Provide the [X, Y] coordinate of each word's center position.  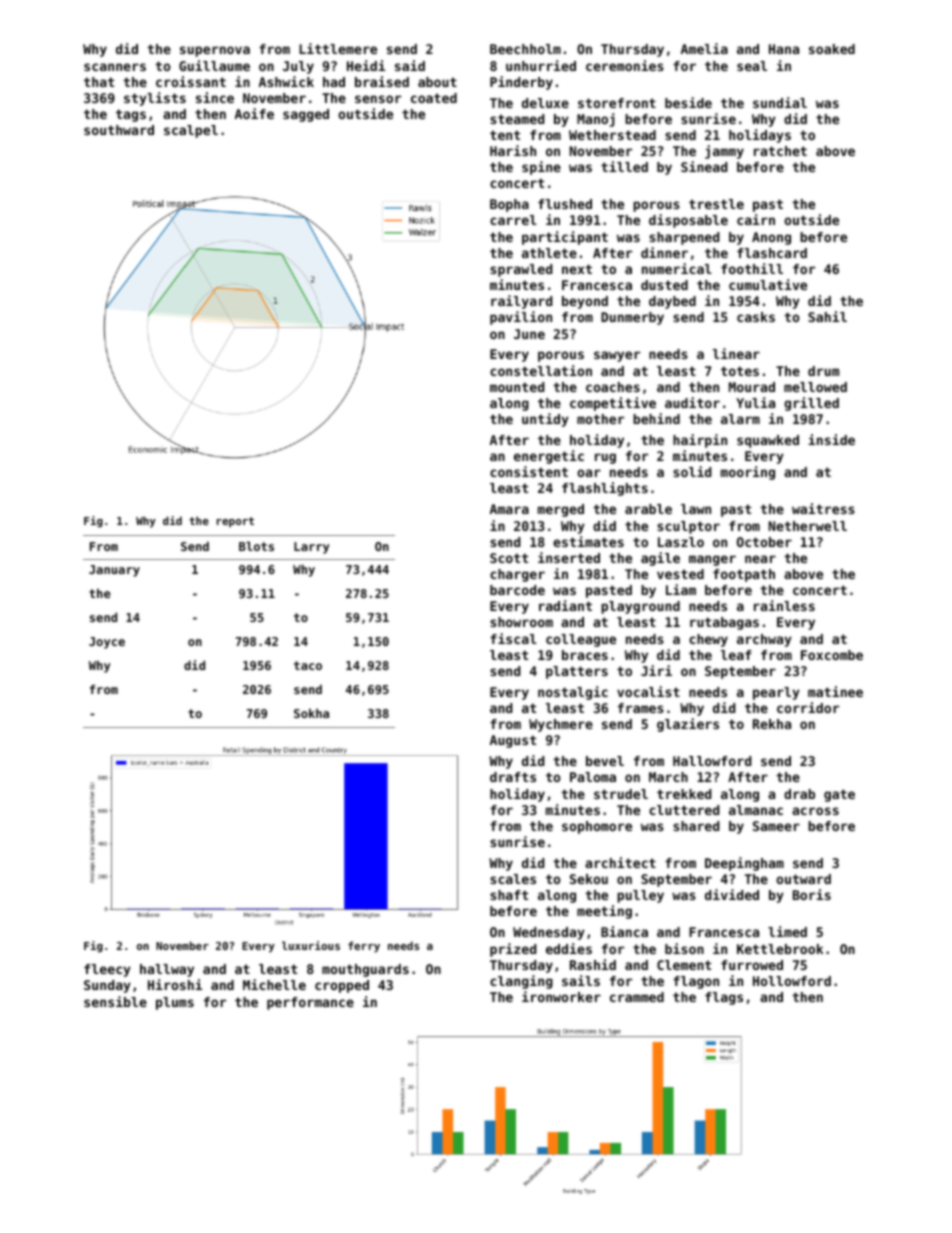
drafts [513, 777]
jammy [724, 152]
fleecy [107, 970]
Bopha [509, 205]
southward [119, 130]
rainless [784, 605]
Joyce [107, 643]
